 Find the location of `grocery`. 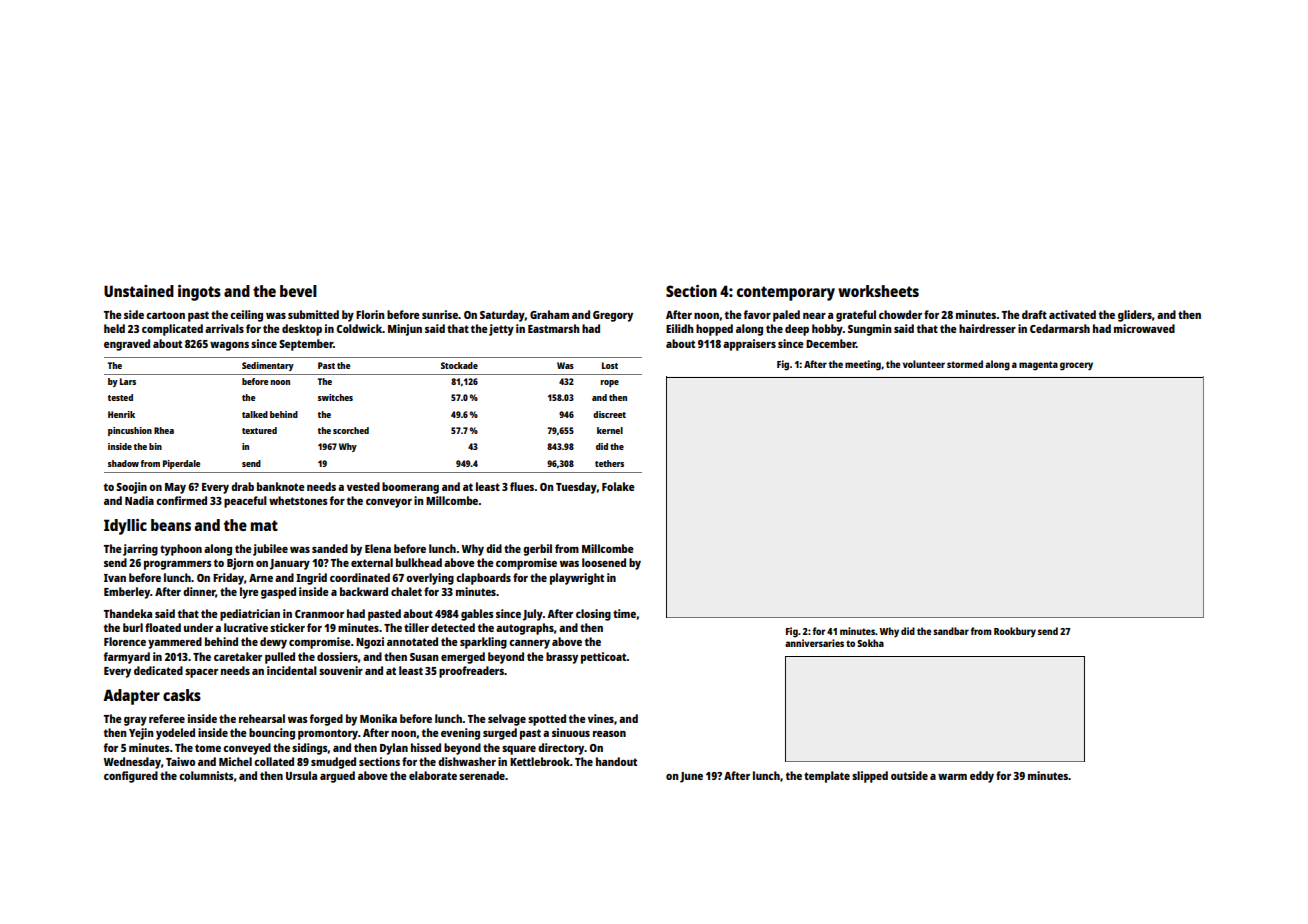

grocery is located at coordinates (1076, 366).
